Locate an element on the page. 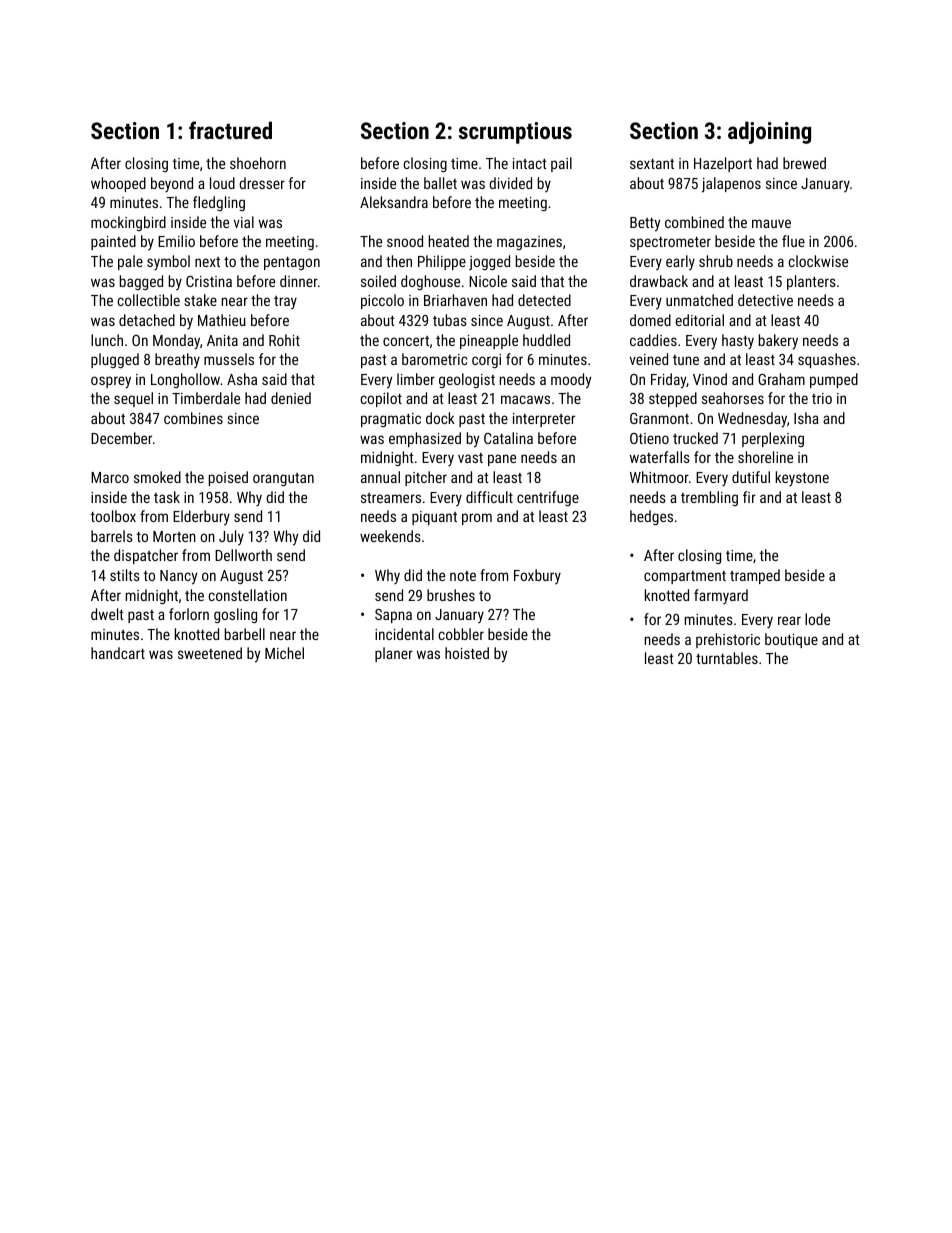 The width and height of the page is (952, 1233). divided is located at coordinates (510, 183).
